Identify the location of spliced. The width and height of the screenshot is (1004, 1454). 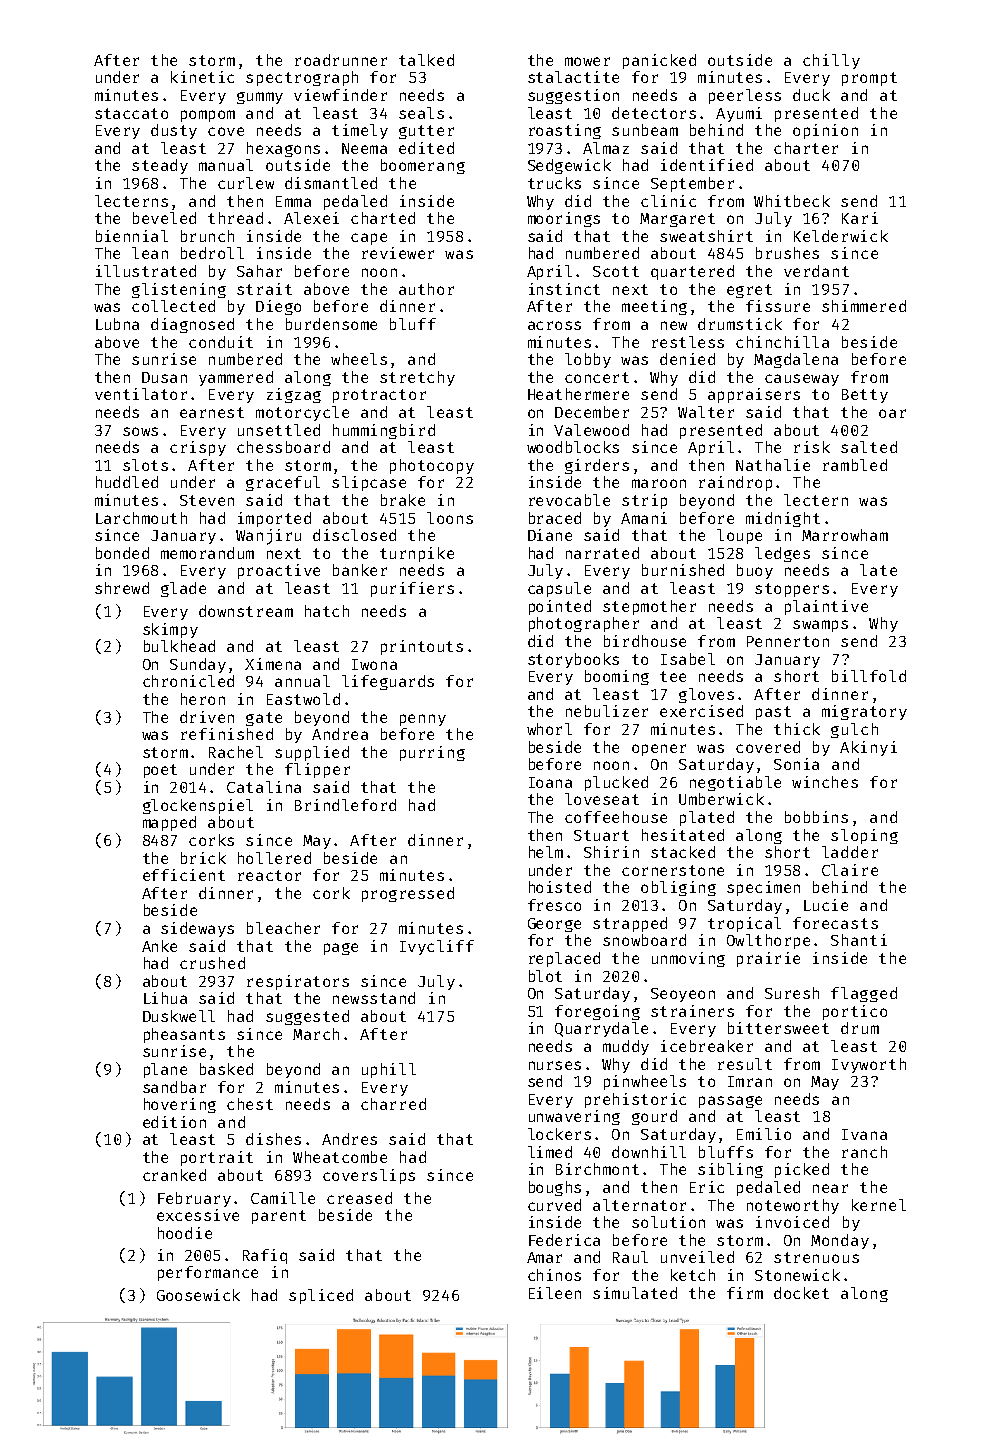
(321, 1296).
